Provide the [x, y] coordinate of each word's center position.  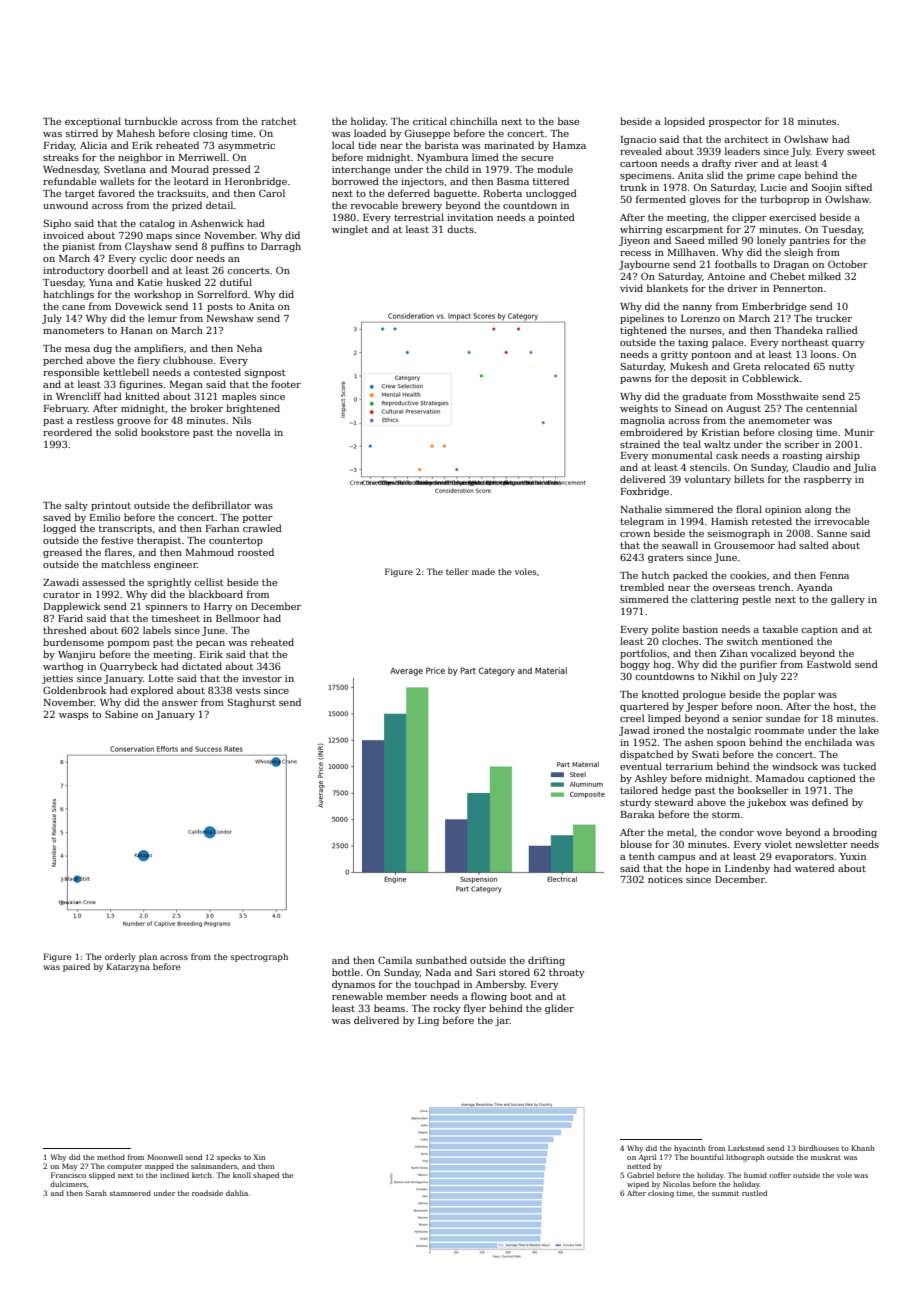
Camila [395, 960]
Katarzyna [128, 967]
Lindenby [747, 869]
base [568, 121]
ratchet [279, 121]
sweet [861, 151]
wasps [73, 716]
